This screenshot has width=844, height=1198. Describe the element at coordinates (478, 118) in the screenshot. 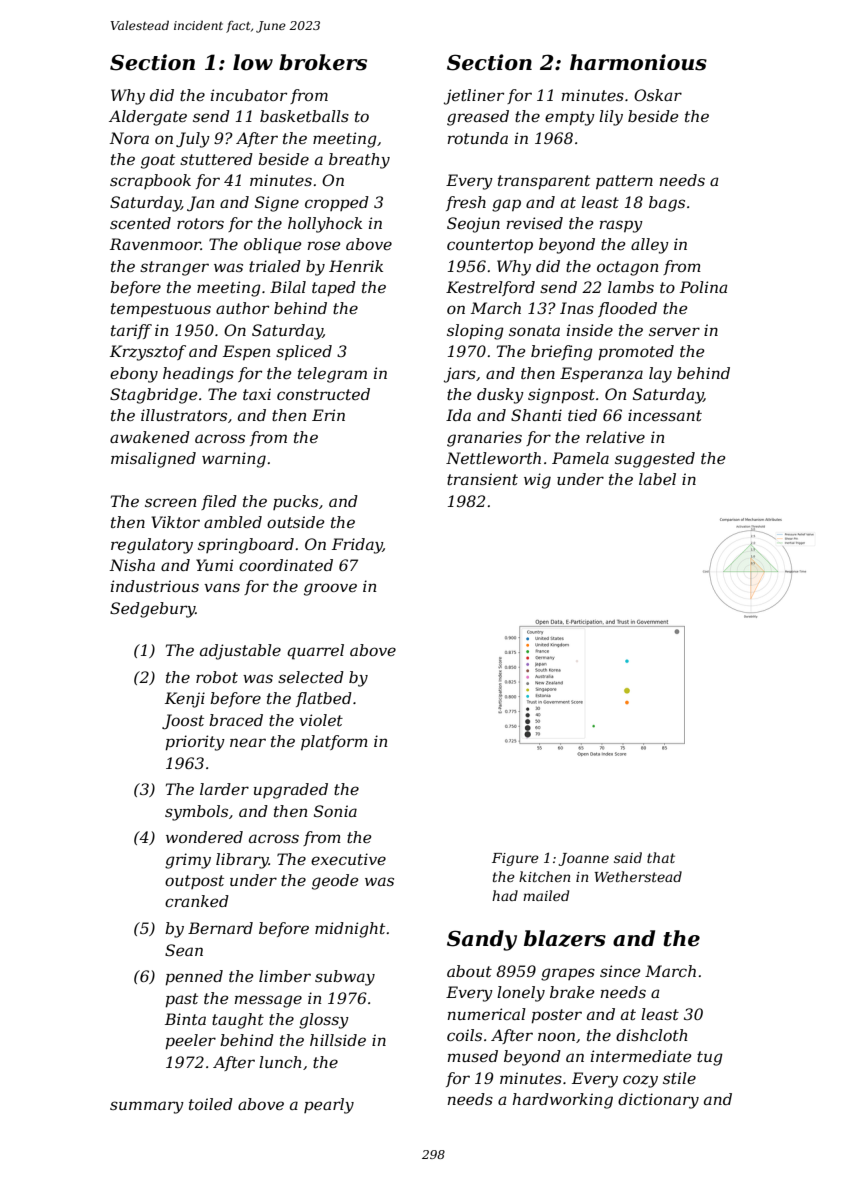

I see `greased` at that location.
